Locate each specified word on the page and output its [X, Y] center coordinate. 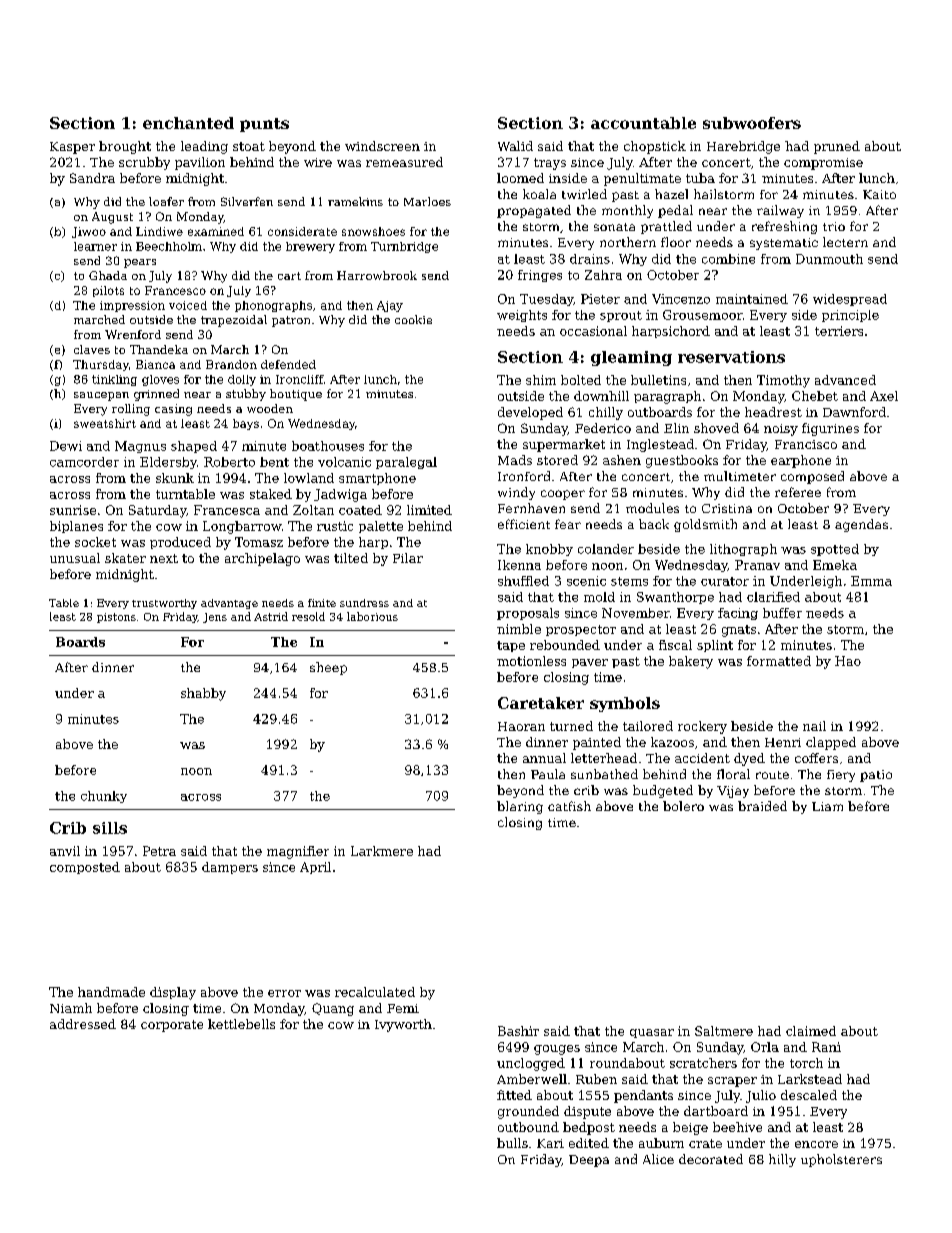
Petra [159, 851]
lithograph [743, 550]
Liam [827, 806]
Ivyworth [403, 1025]
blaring [520, 807]
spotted [835, 550]
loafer [166, 201]
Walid [515, 146]
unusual [75, 558]
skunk [175, 478]
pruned [837, 147]
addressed [83, 1024]
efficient [524, 524]
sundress [364, 603]
